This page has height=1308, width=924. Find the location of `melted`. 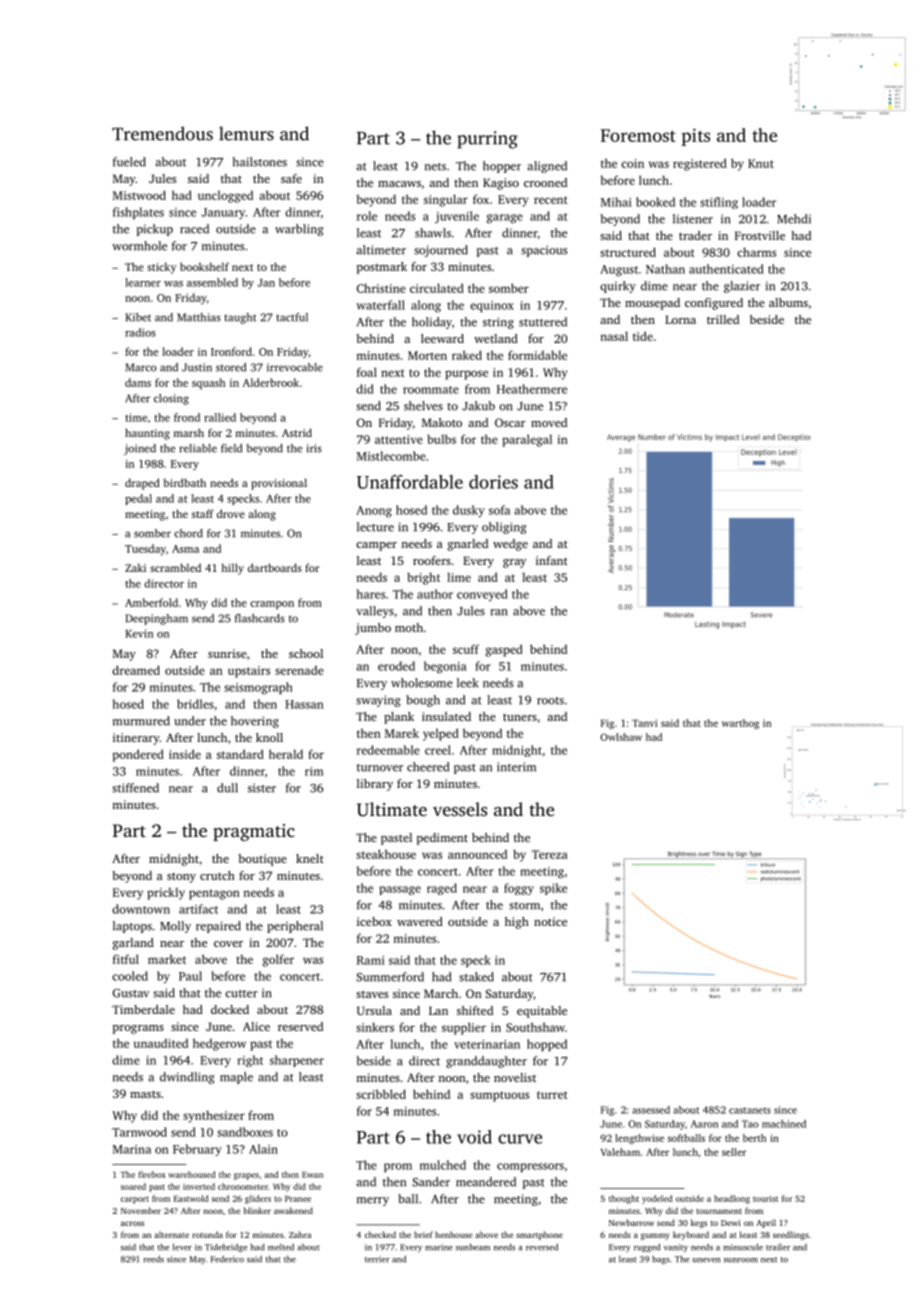

melted is located at coordinates (281, 1247).
